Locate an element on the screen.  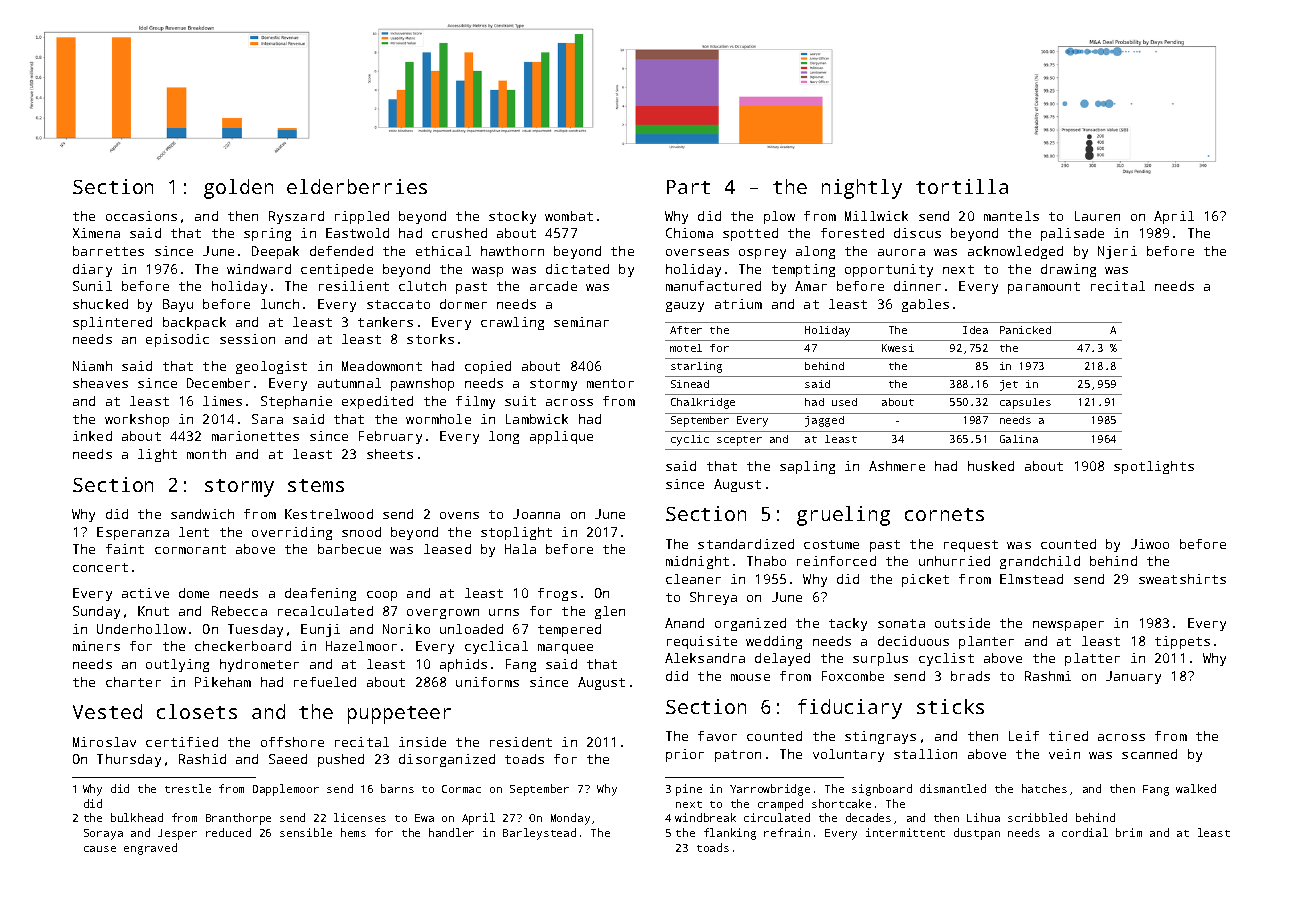
husked is located at coordinates (991, 466).
